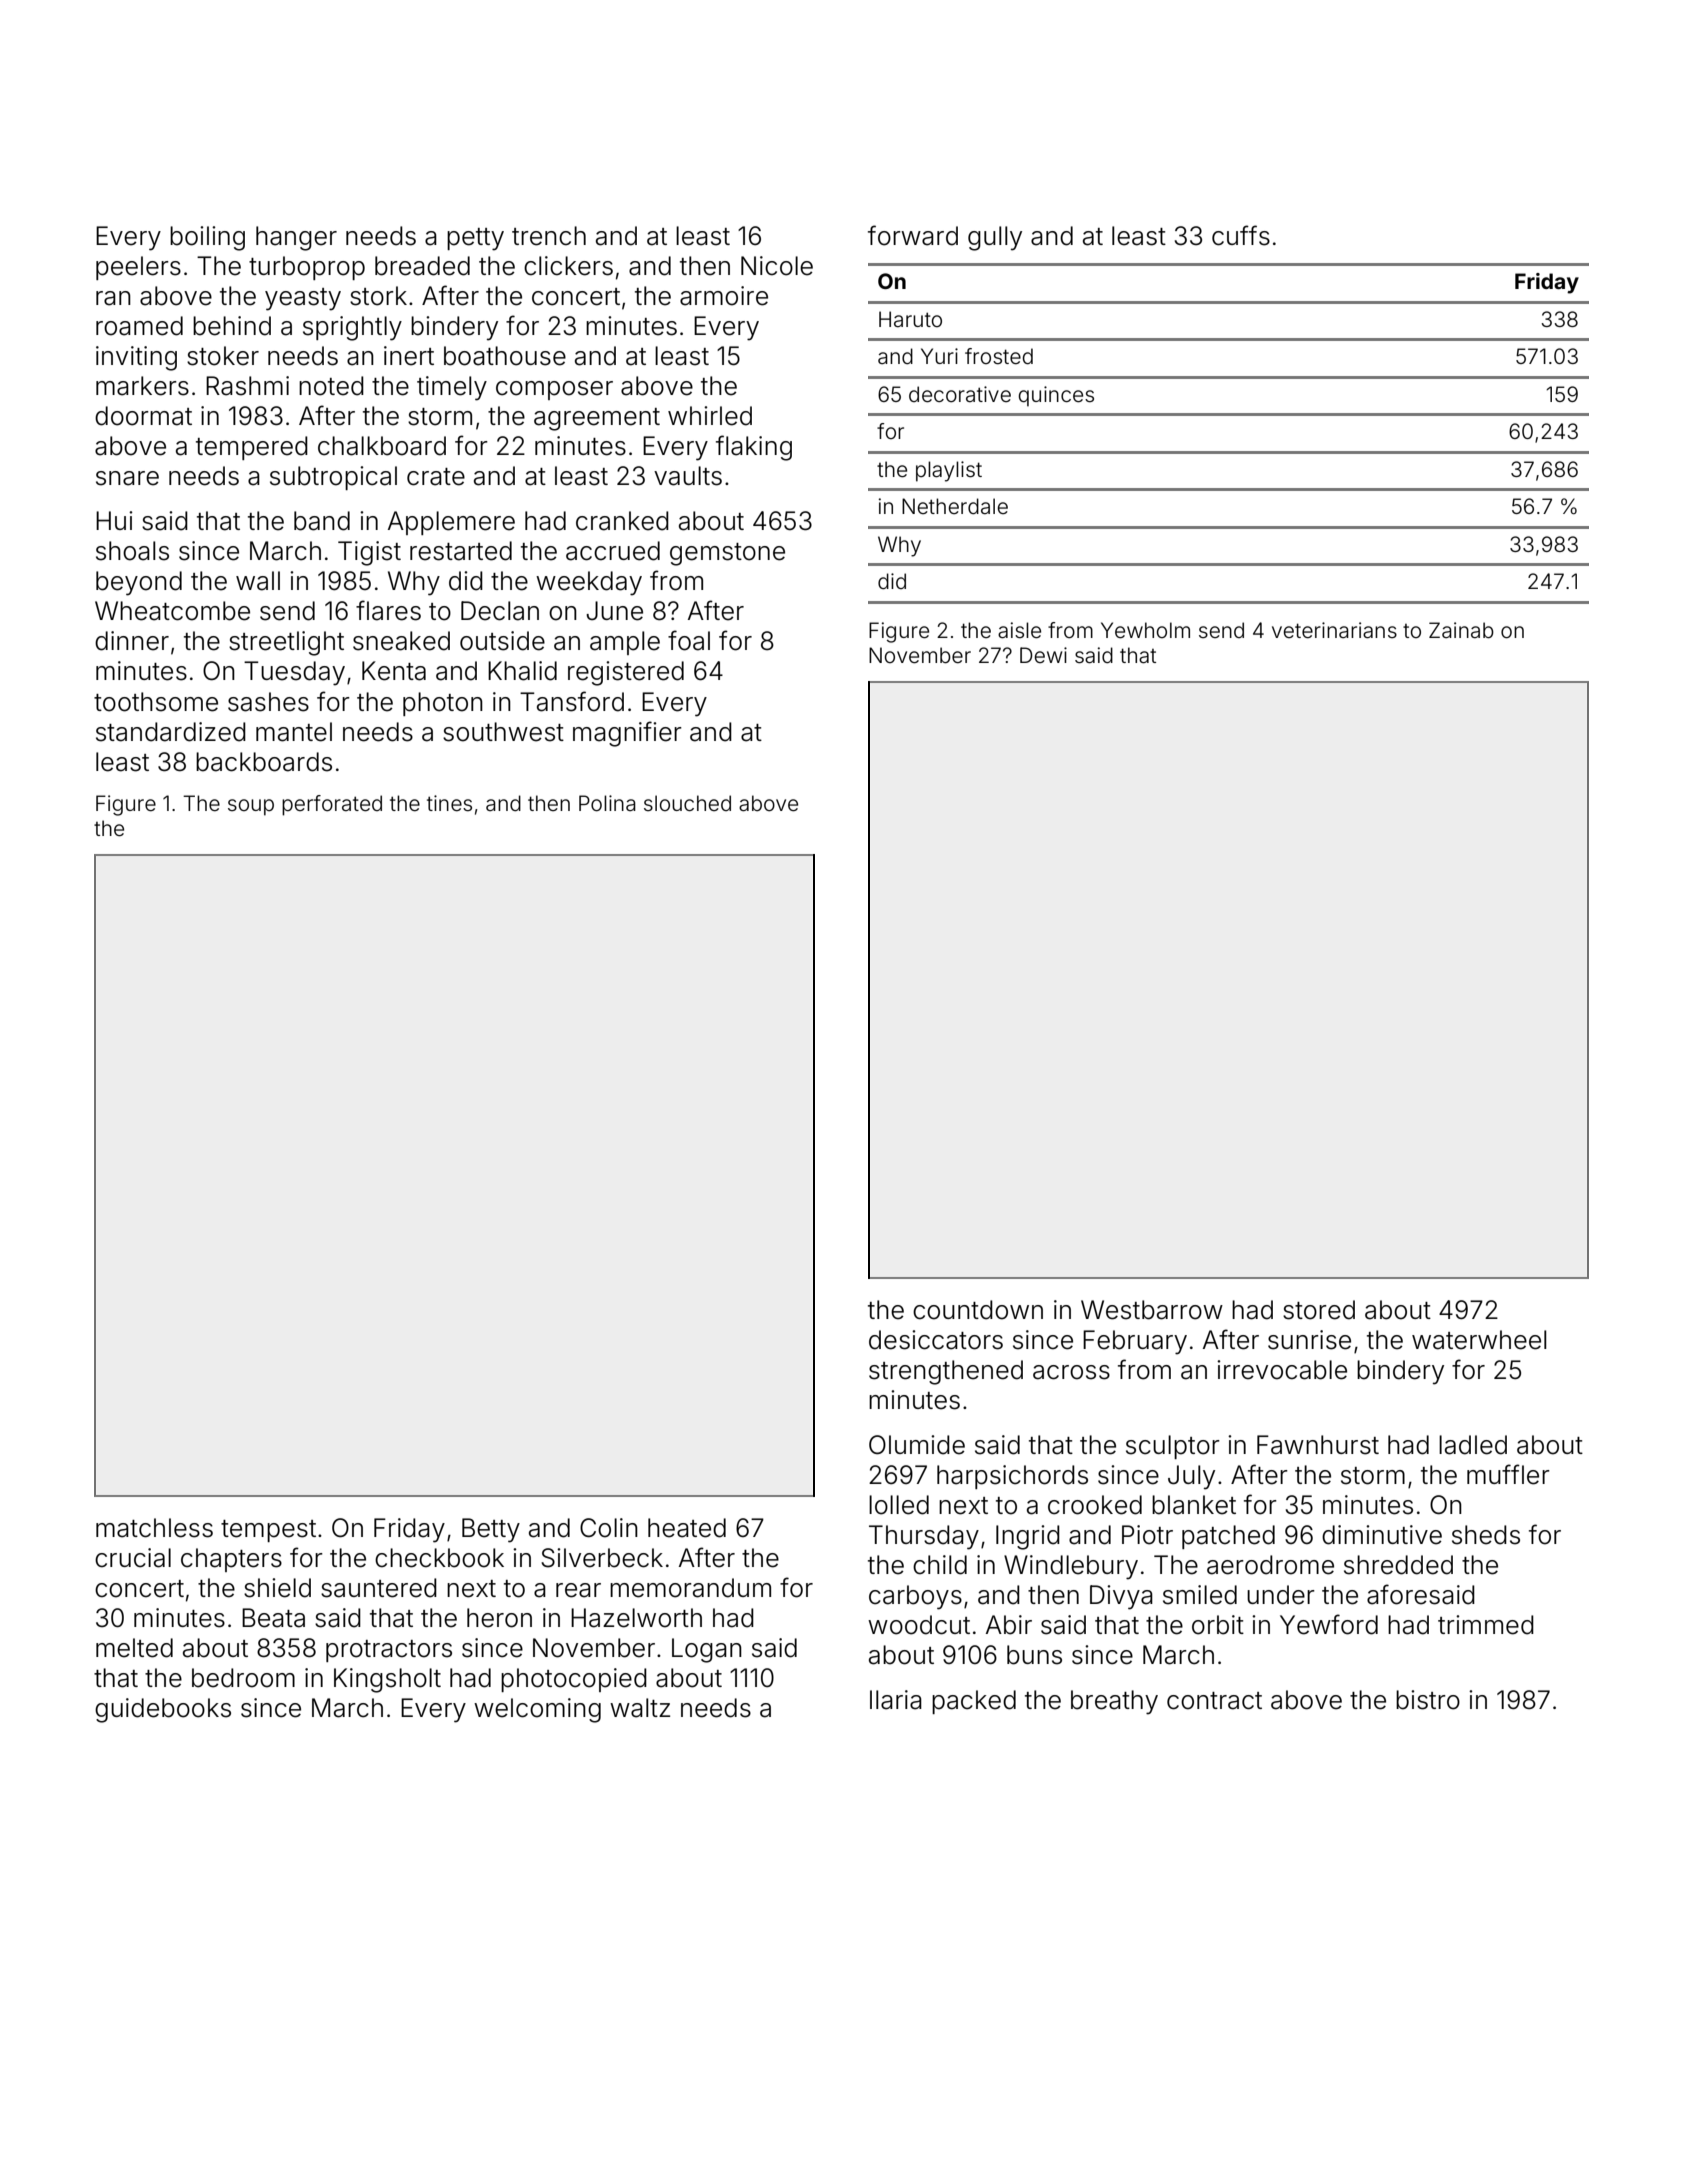  Describe the element at coordinates (251, 807) in the page. I see `soup` at that location.
